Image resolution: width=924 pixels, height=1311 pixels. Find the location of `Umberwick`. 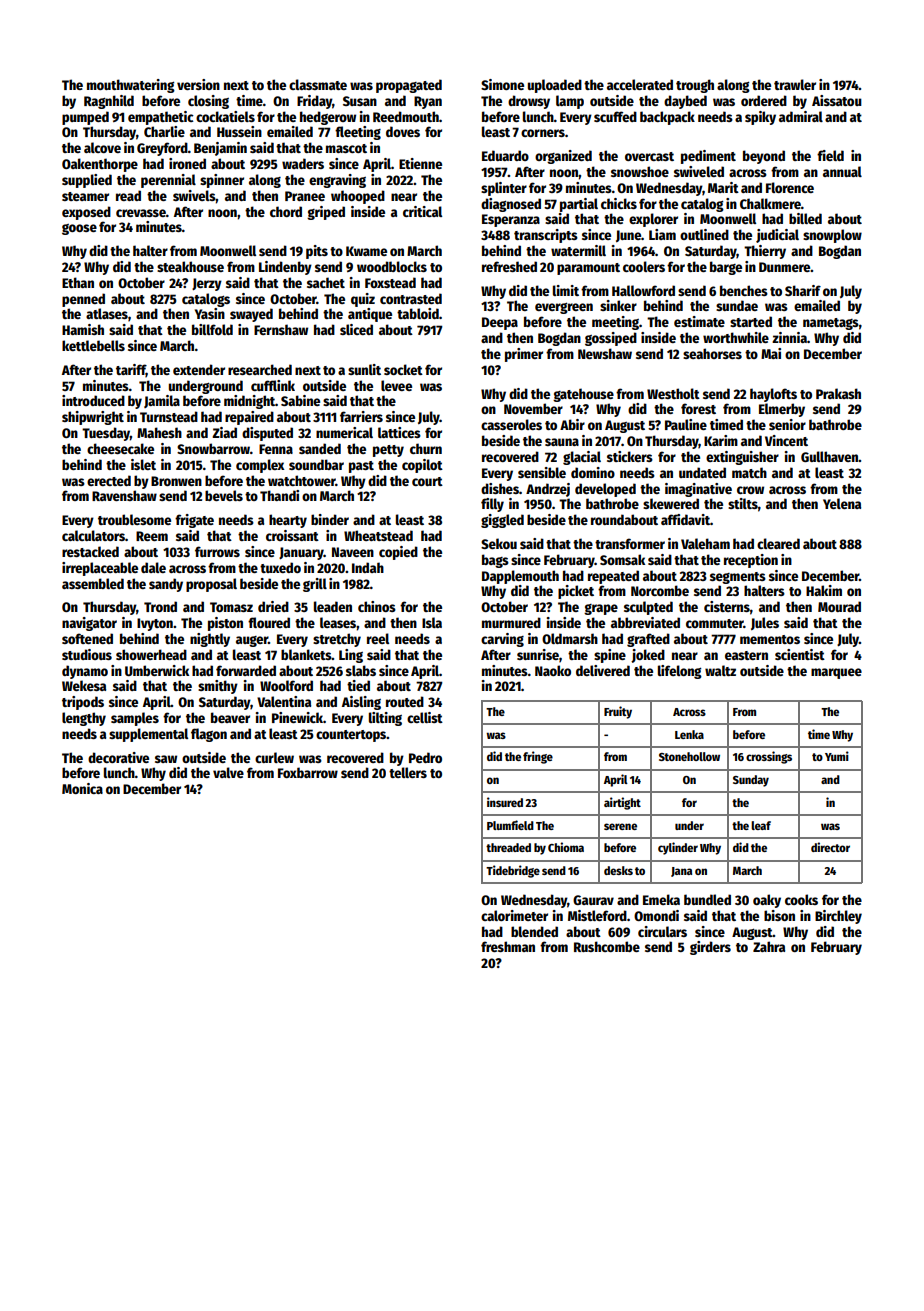

Umberwick is located at coordinates (157, 670).
